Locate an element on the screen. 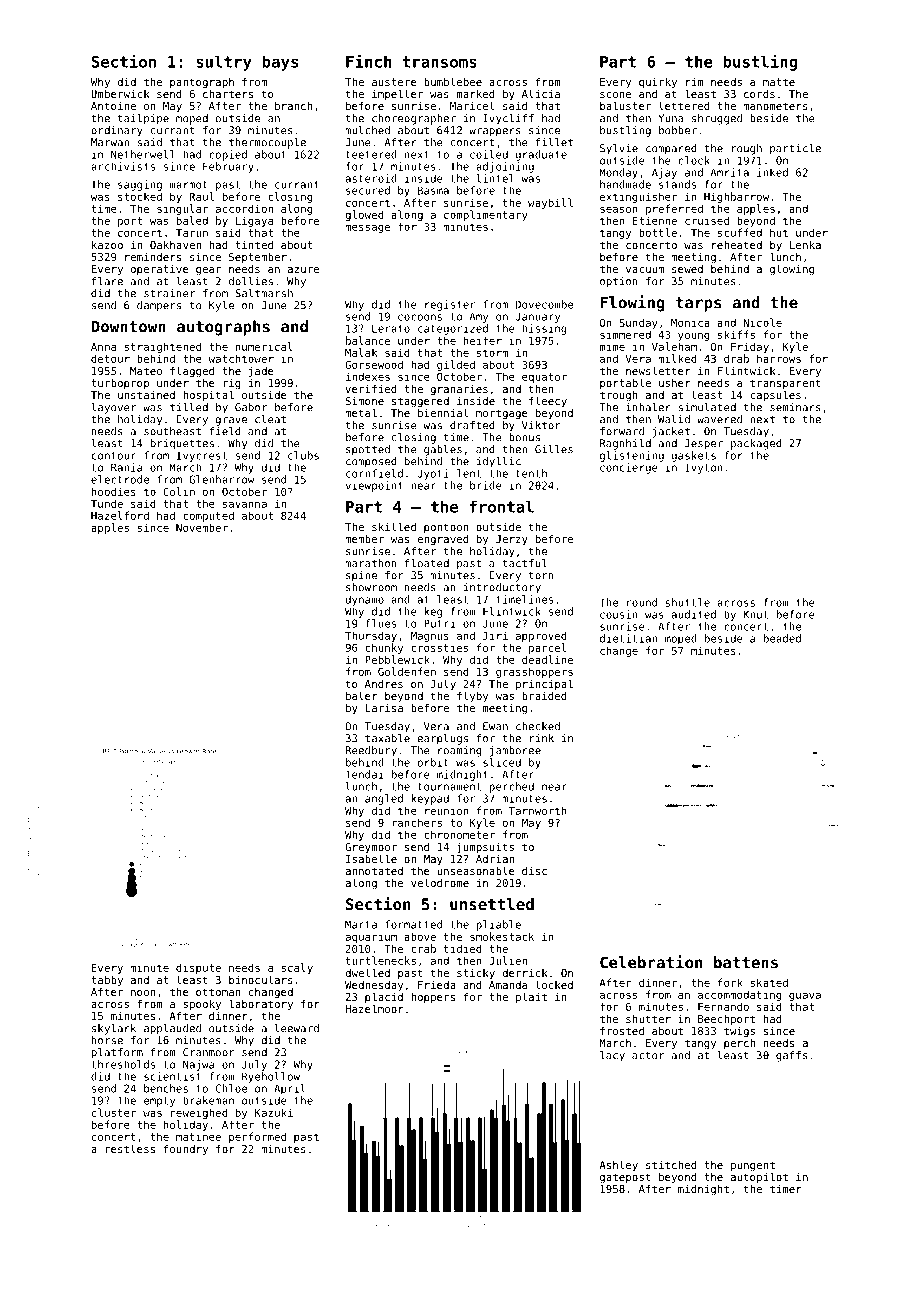 The width and height of the screenshot is (924, 1308). battens is located at coordinates (746, 962).
